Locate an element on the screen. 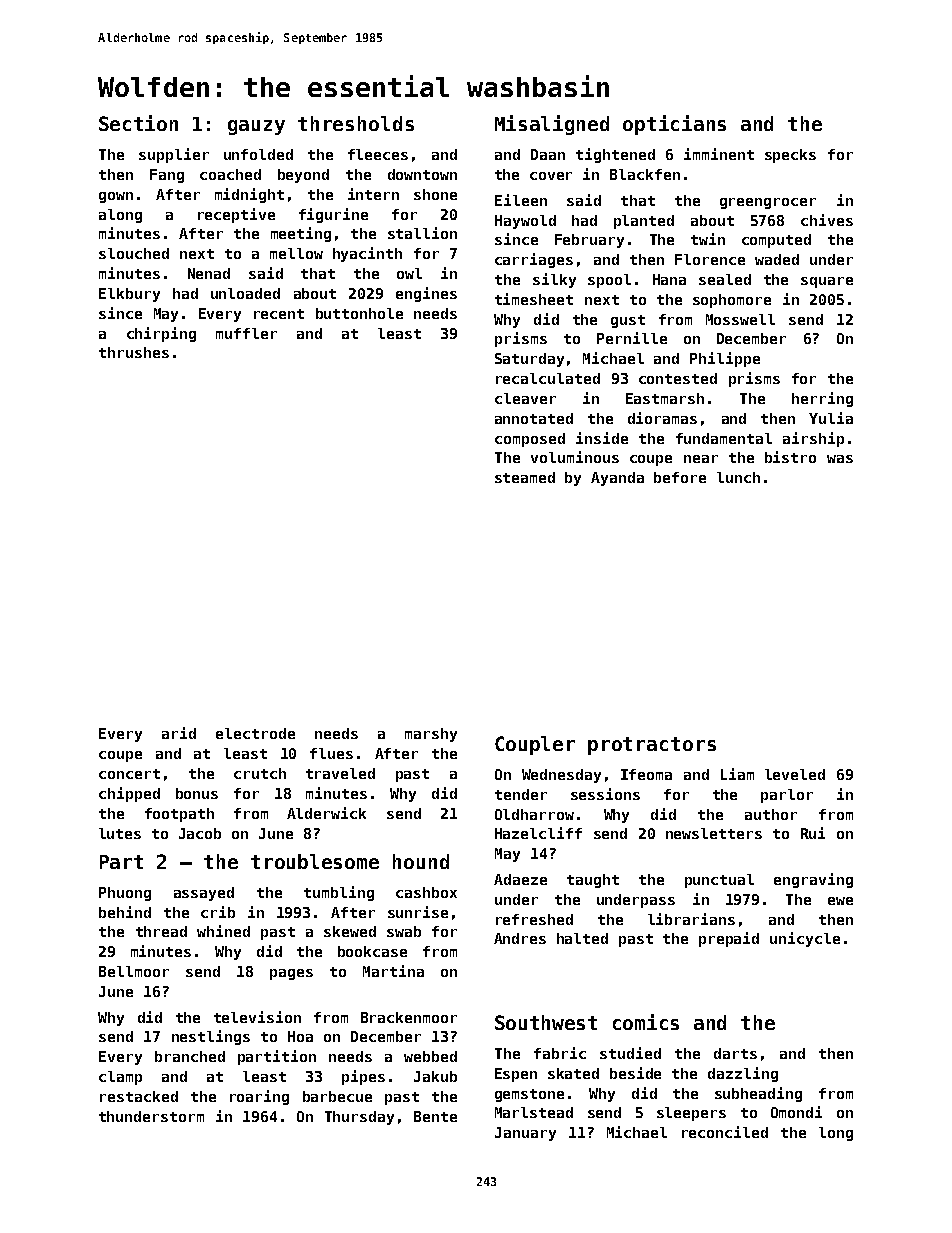  gauzy is located at coordinates (256, 127).
